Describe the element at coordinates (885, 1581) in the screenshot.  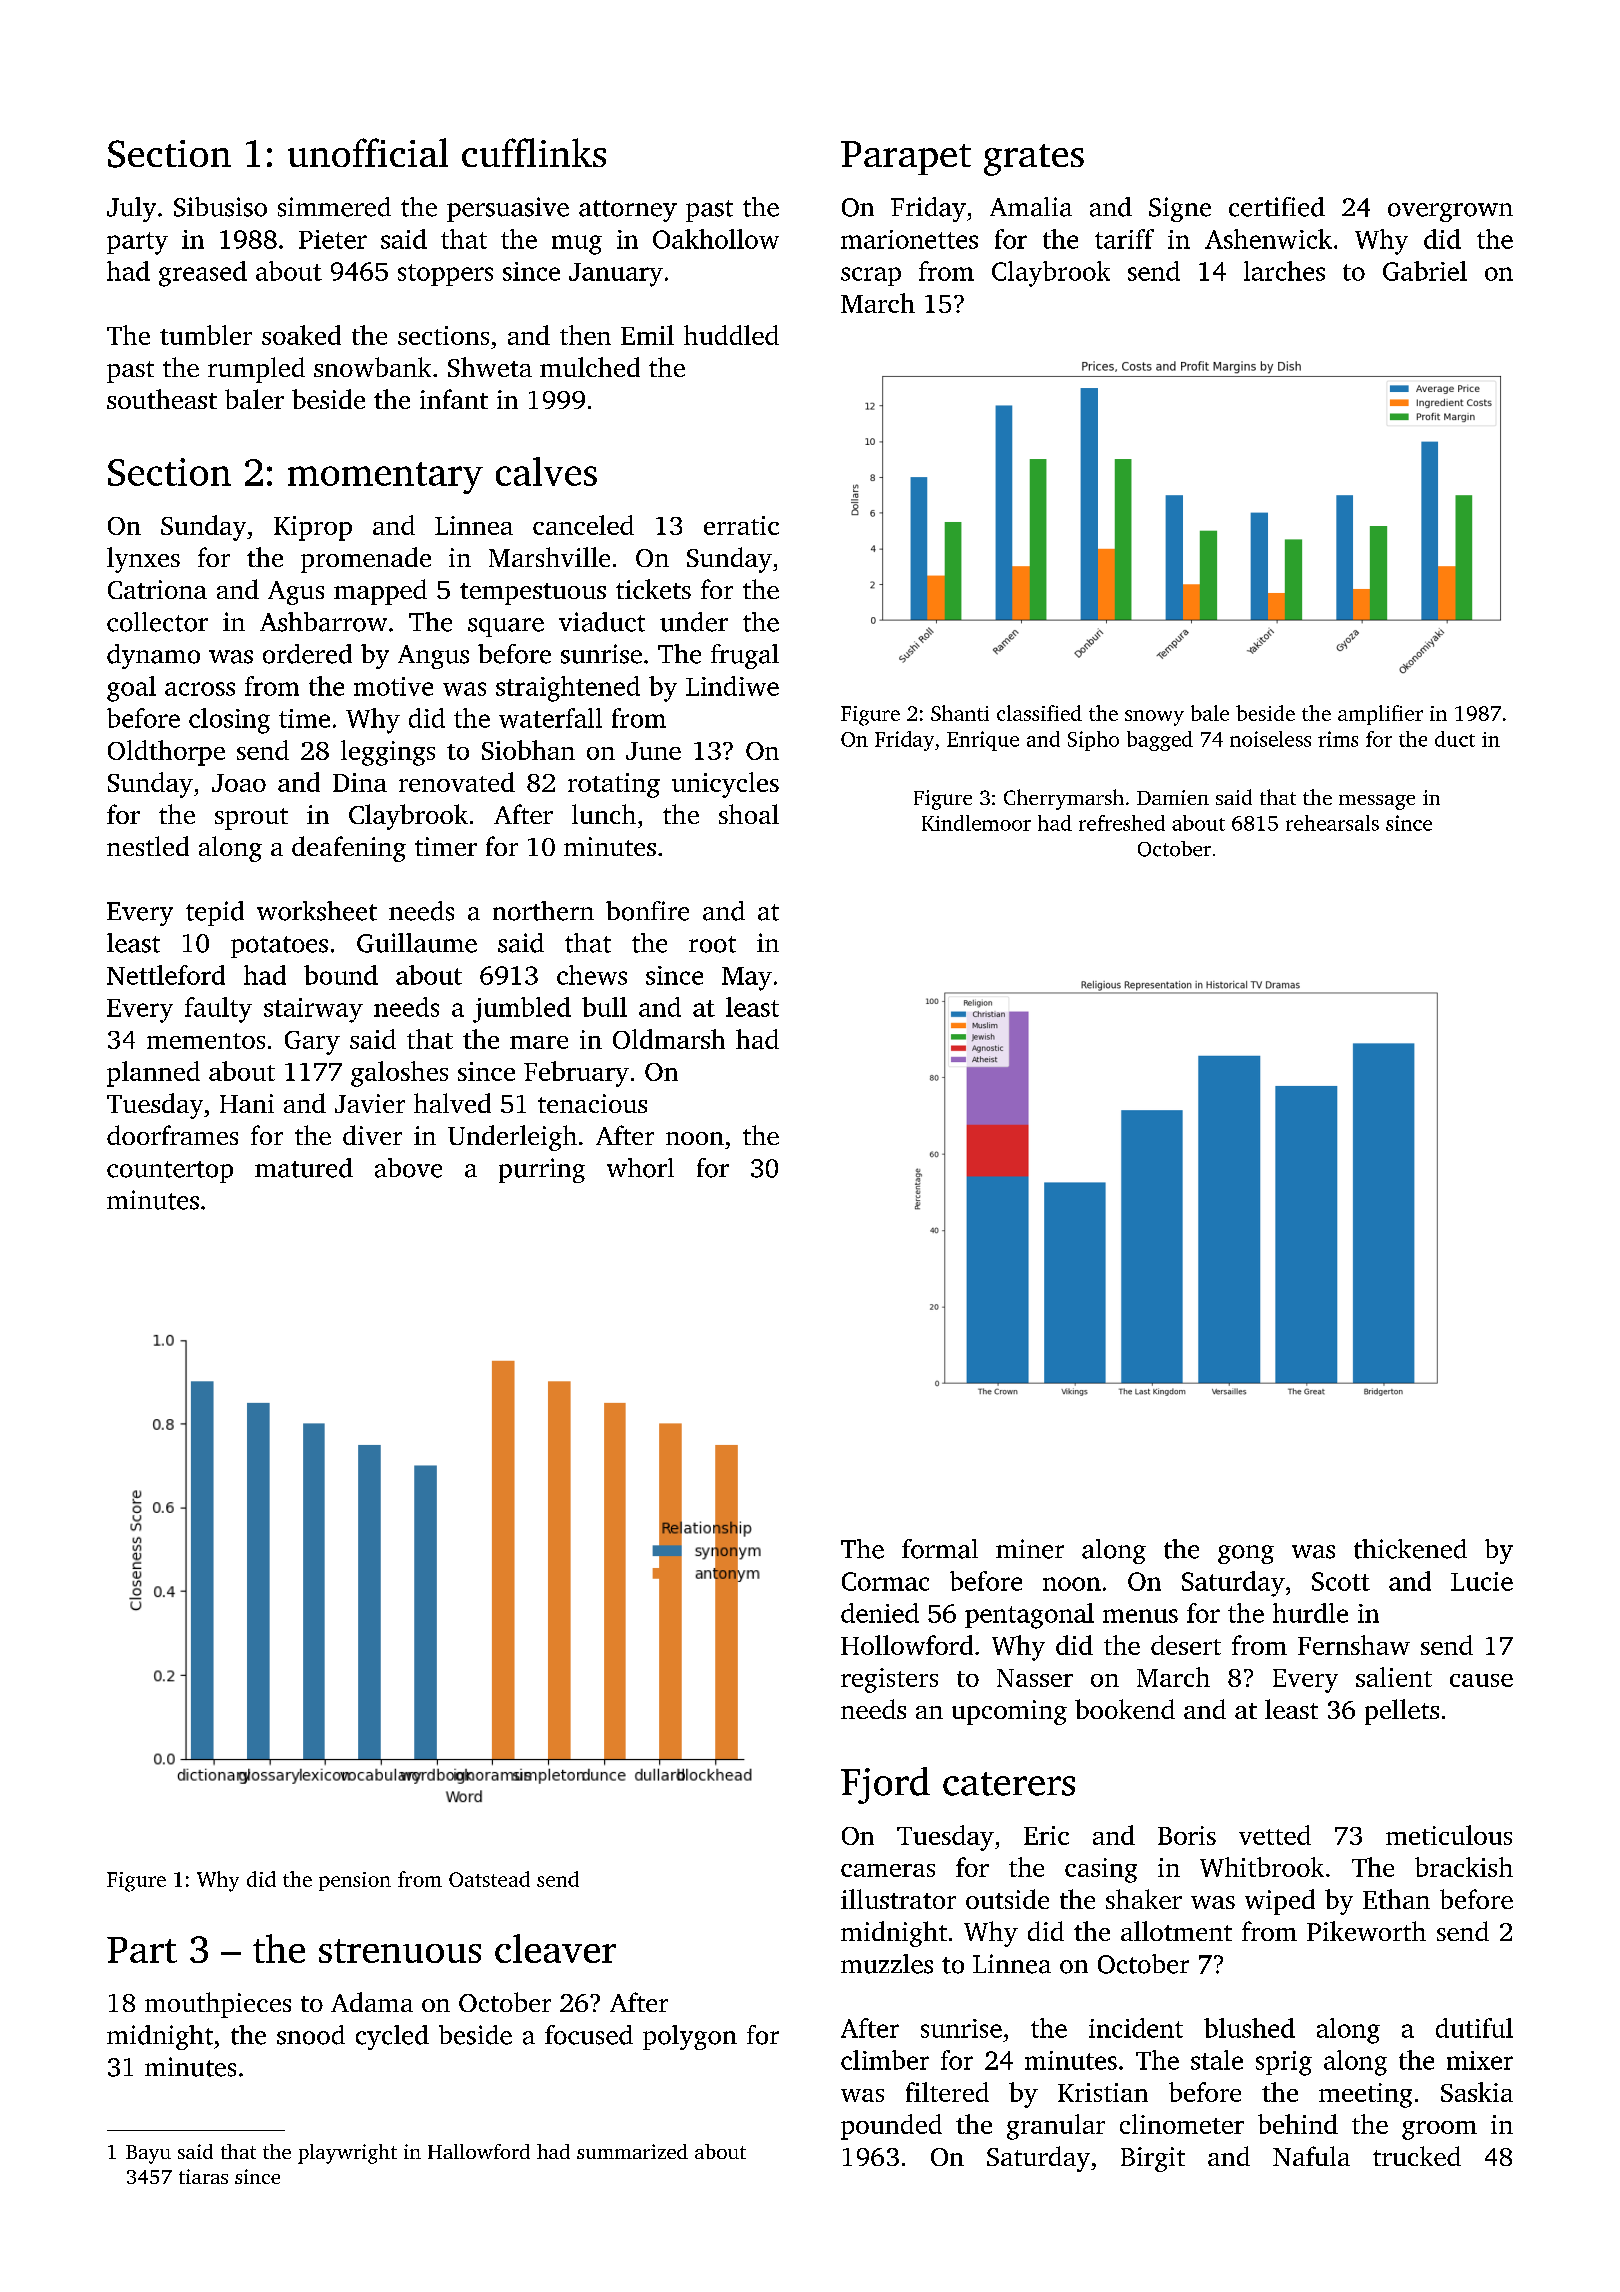
I see `Cormac` at that location.
